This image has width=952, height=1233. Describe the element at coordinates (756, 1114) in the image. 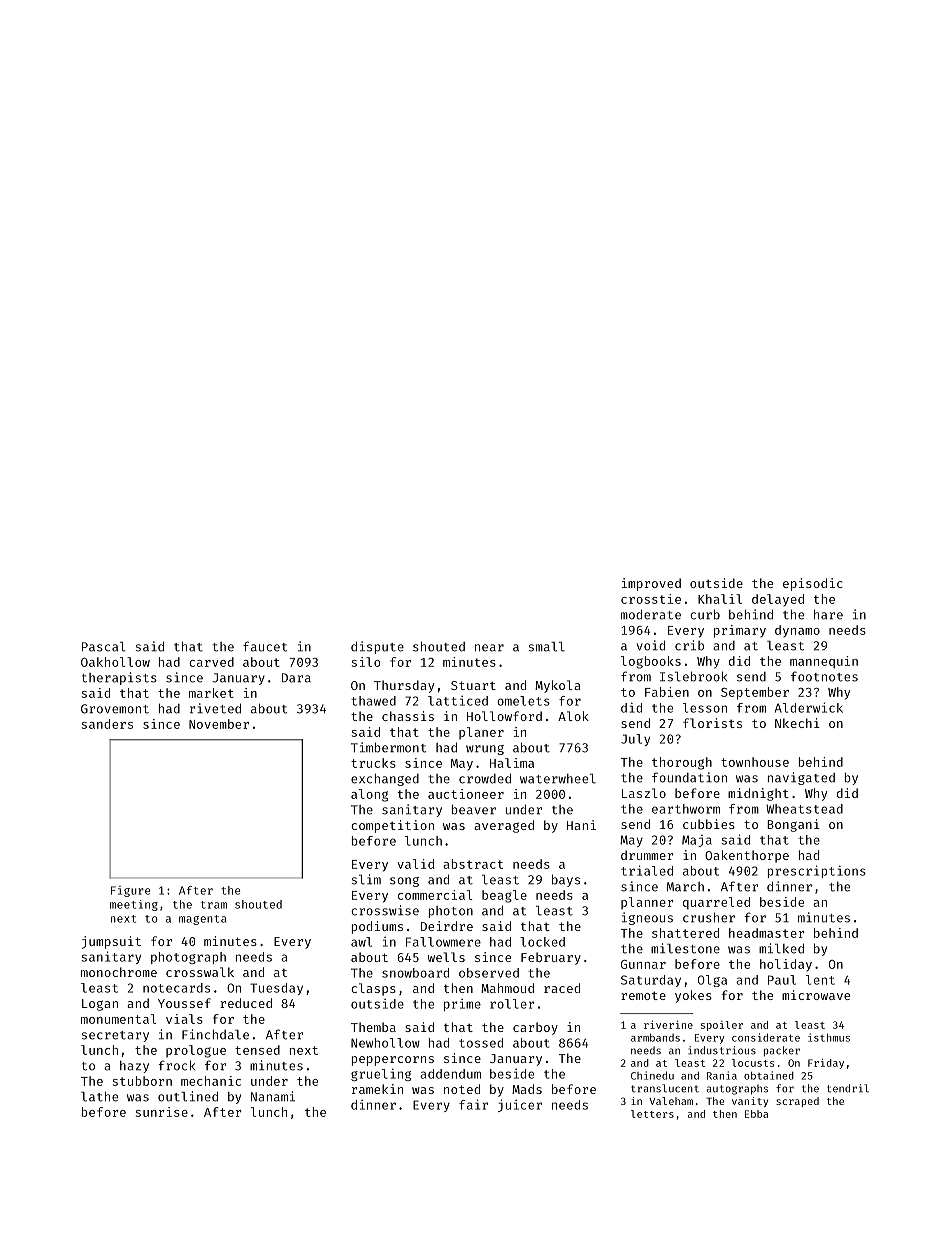

I see `Ebba` at that location.
